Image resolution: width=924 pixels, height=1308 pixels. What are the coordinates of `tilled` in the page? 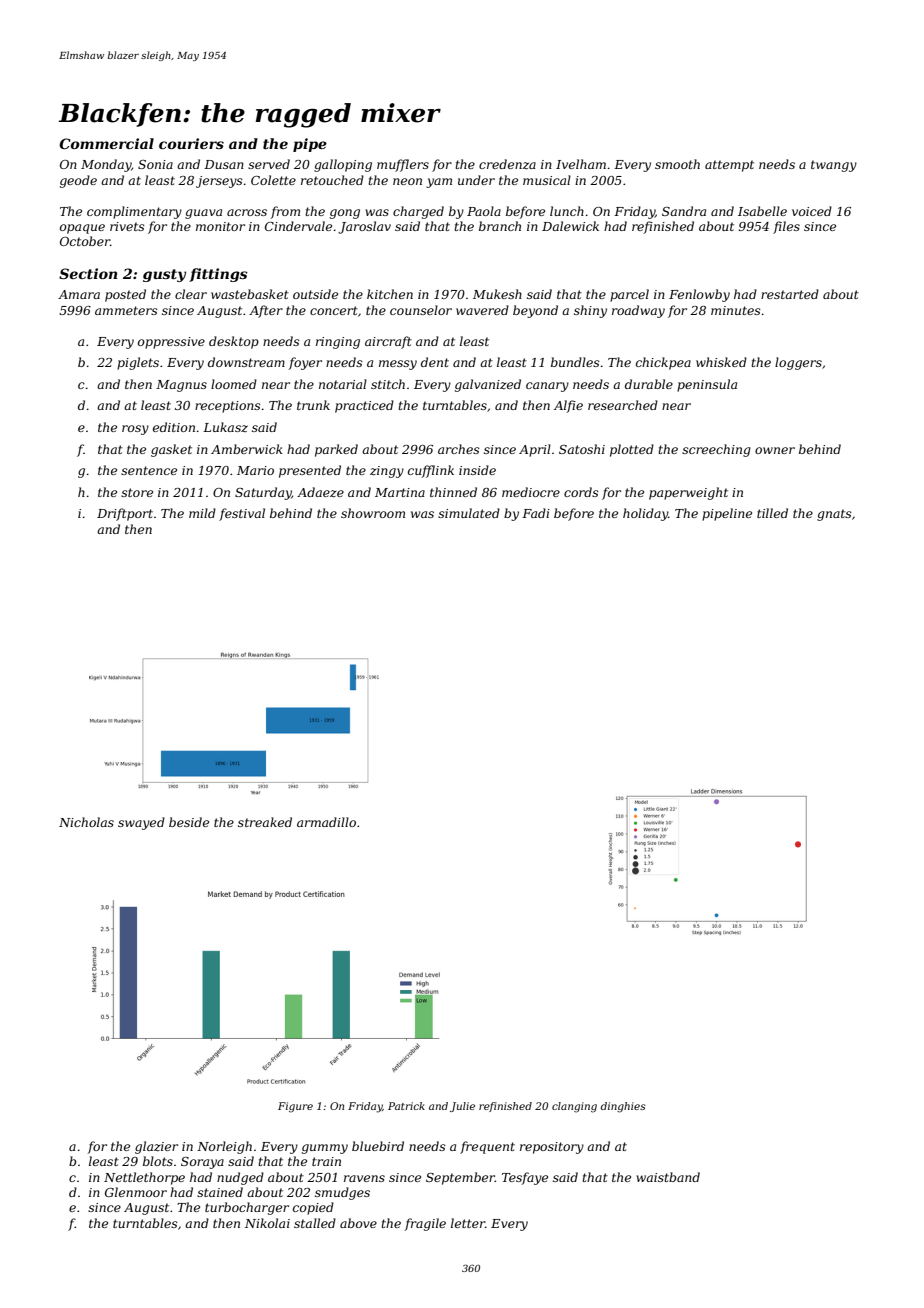 It's located at (772, 513).
